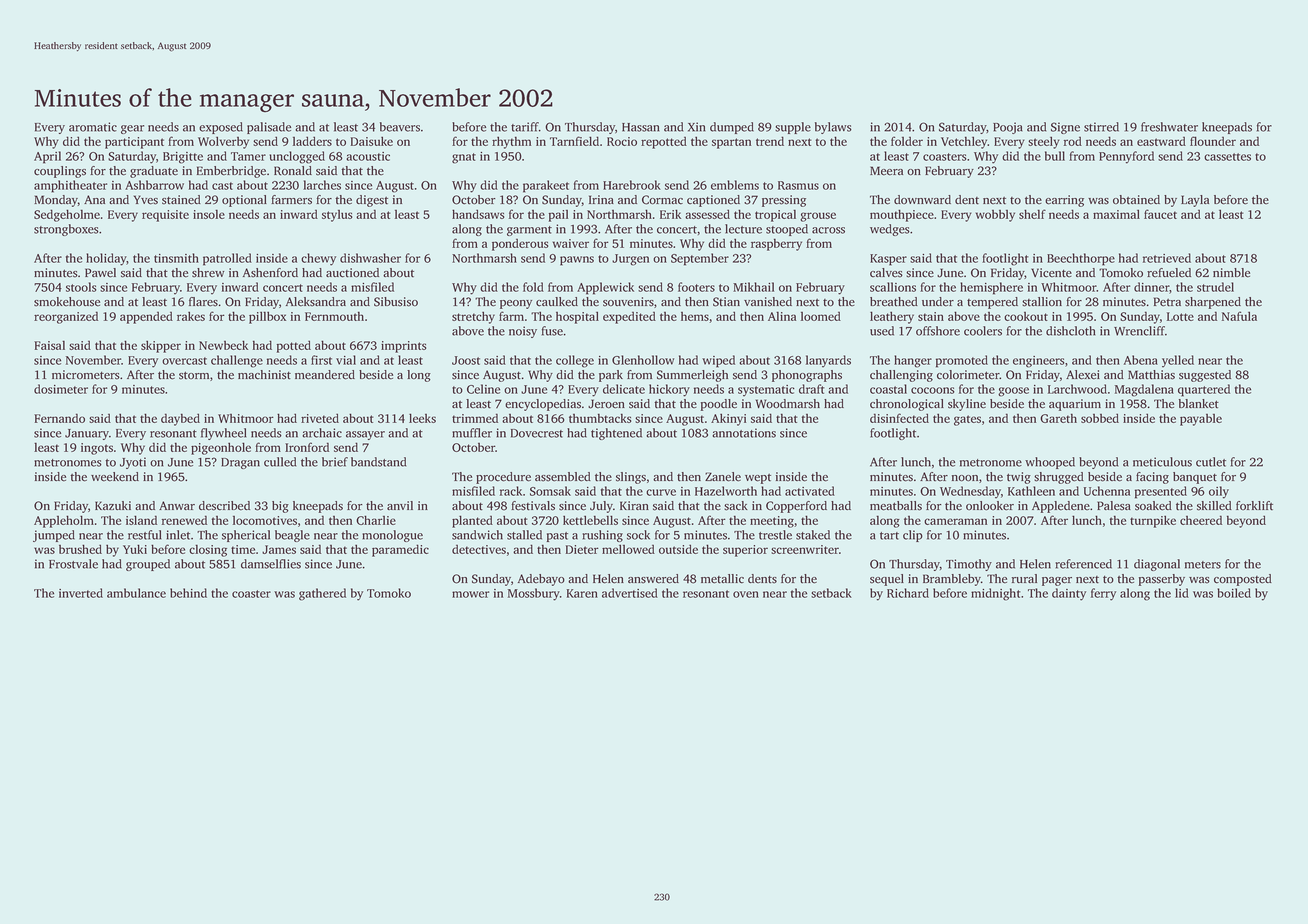 This page has height=924, width=1308. Describe the element at coordinates (134, 143) in the page. I see `participant` at that location.
